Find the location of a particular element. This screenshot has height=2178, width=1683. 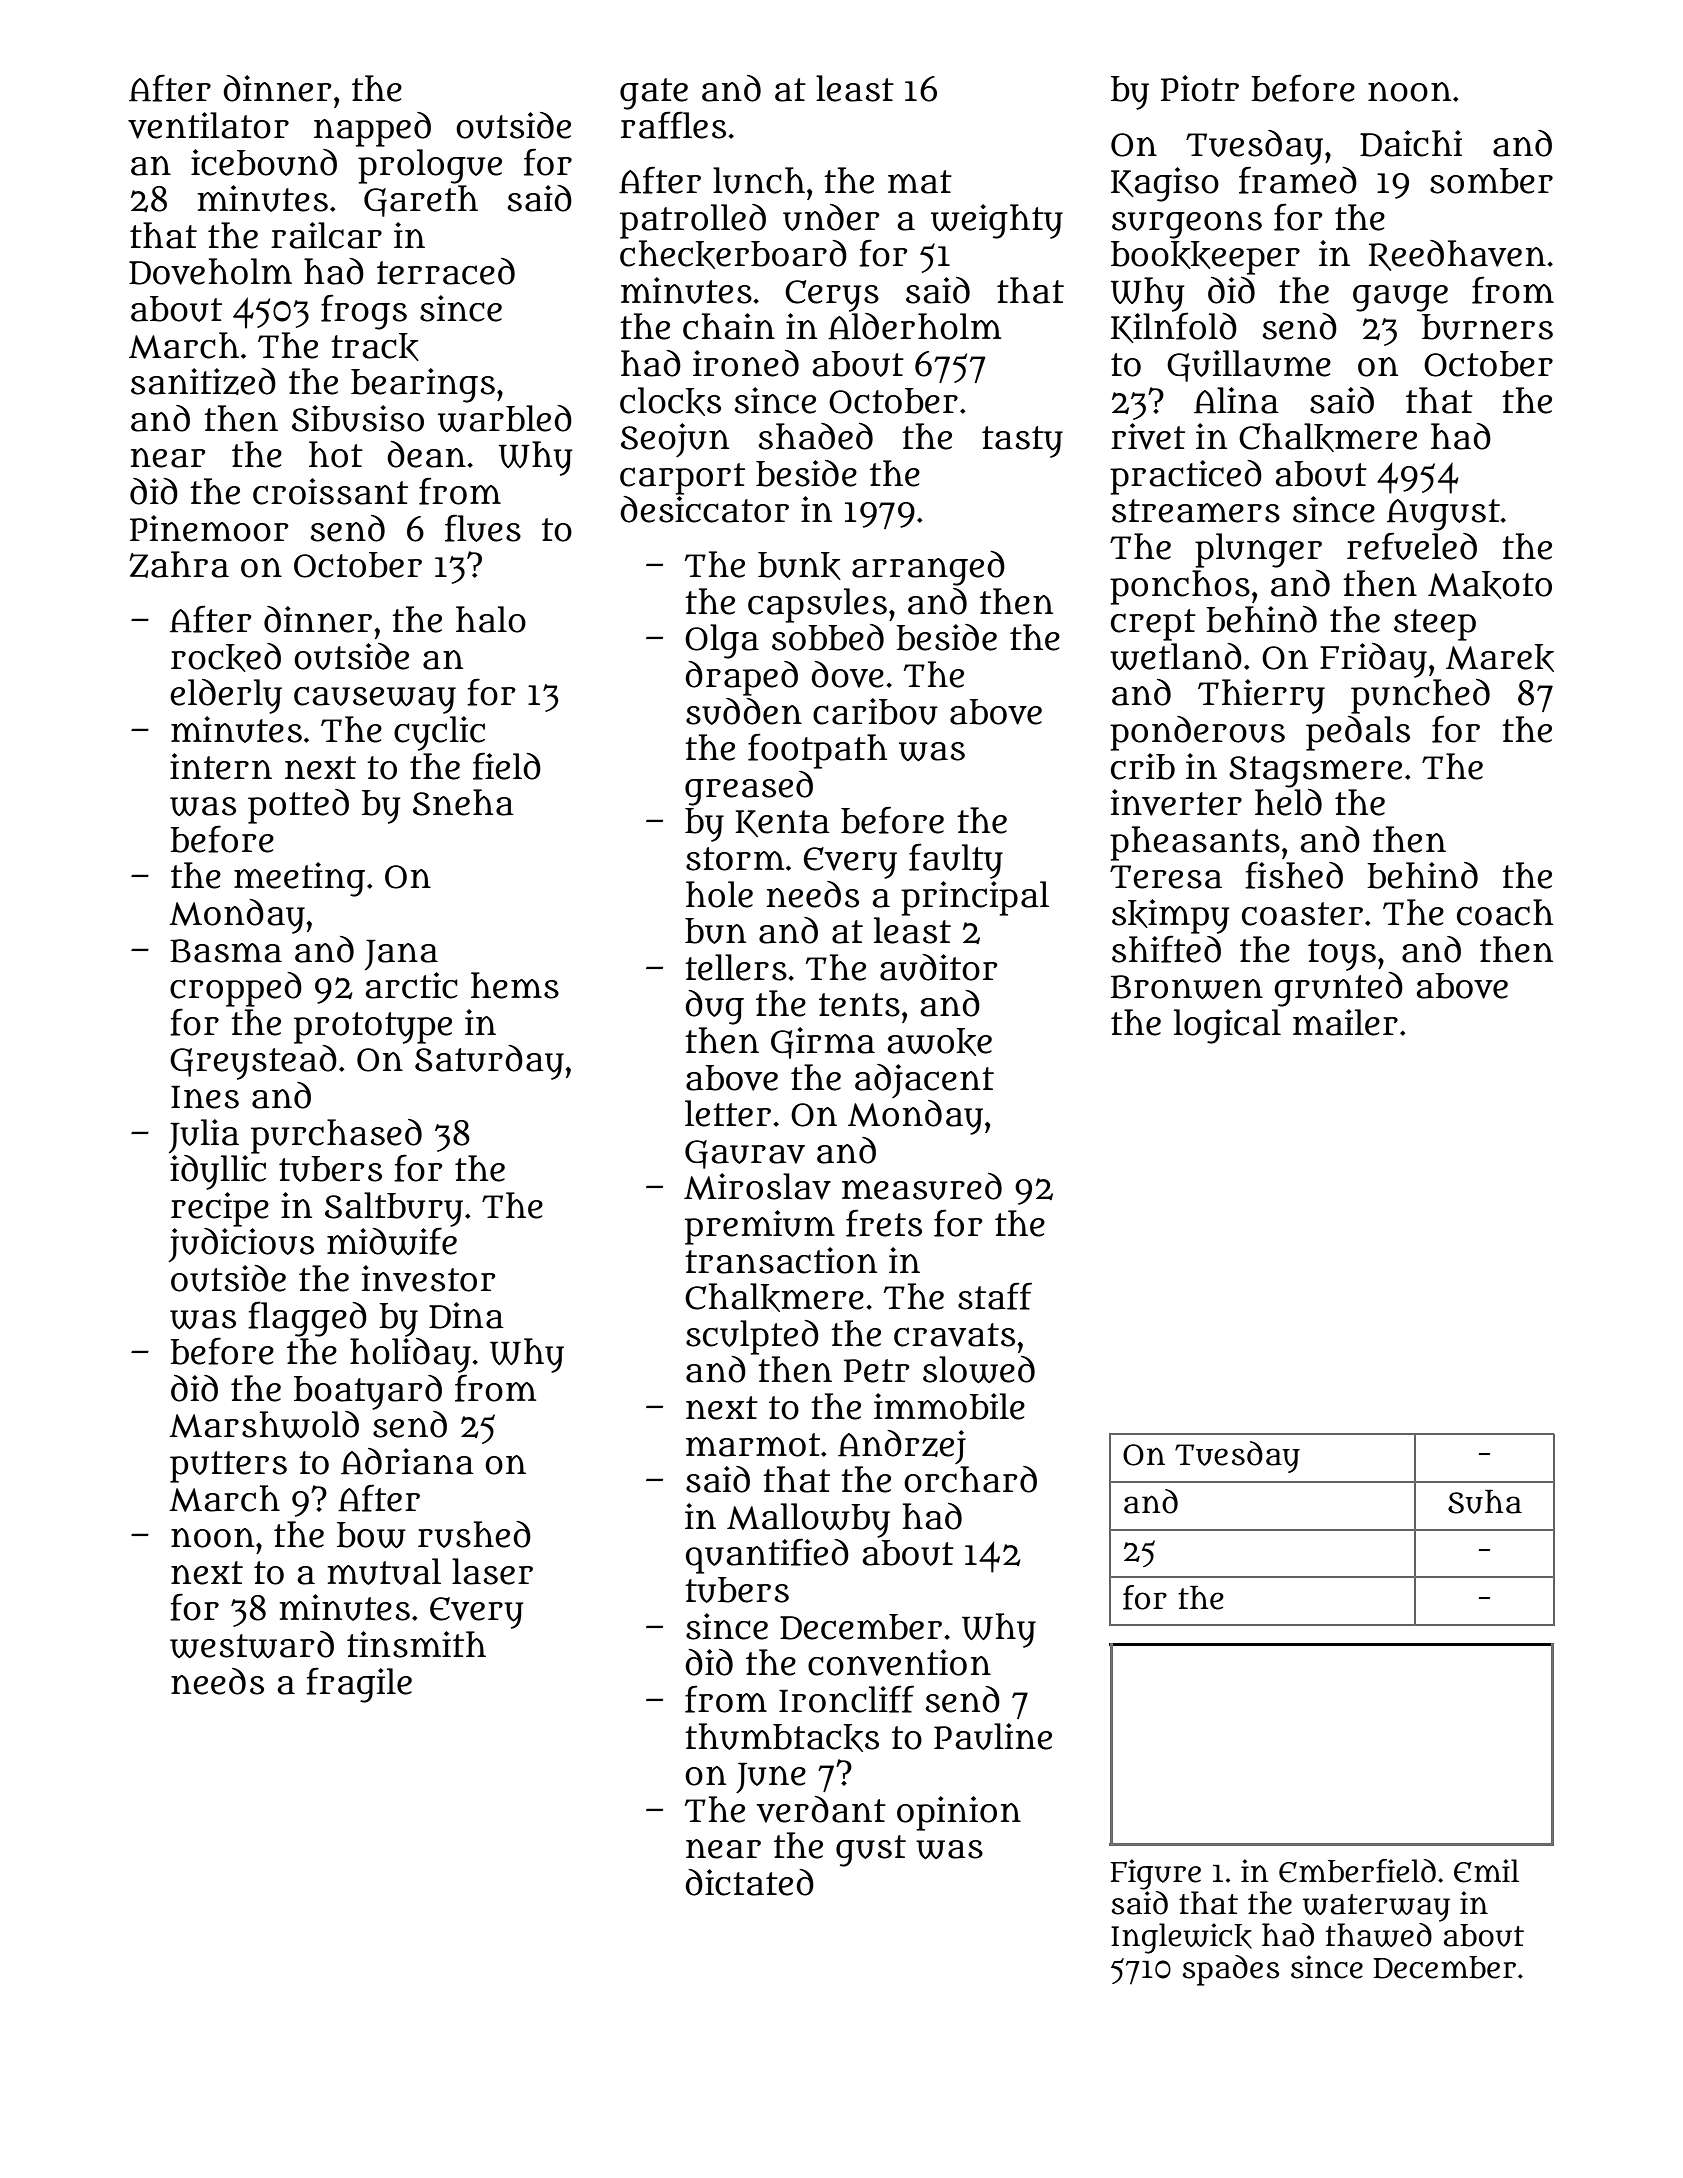

dug is located at coordinates (714, 1007).
